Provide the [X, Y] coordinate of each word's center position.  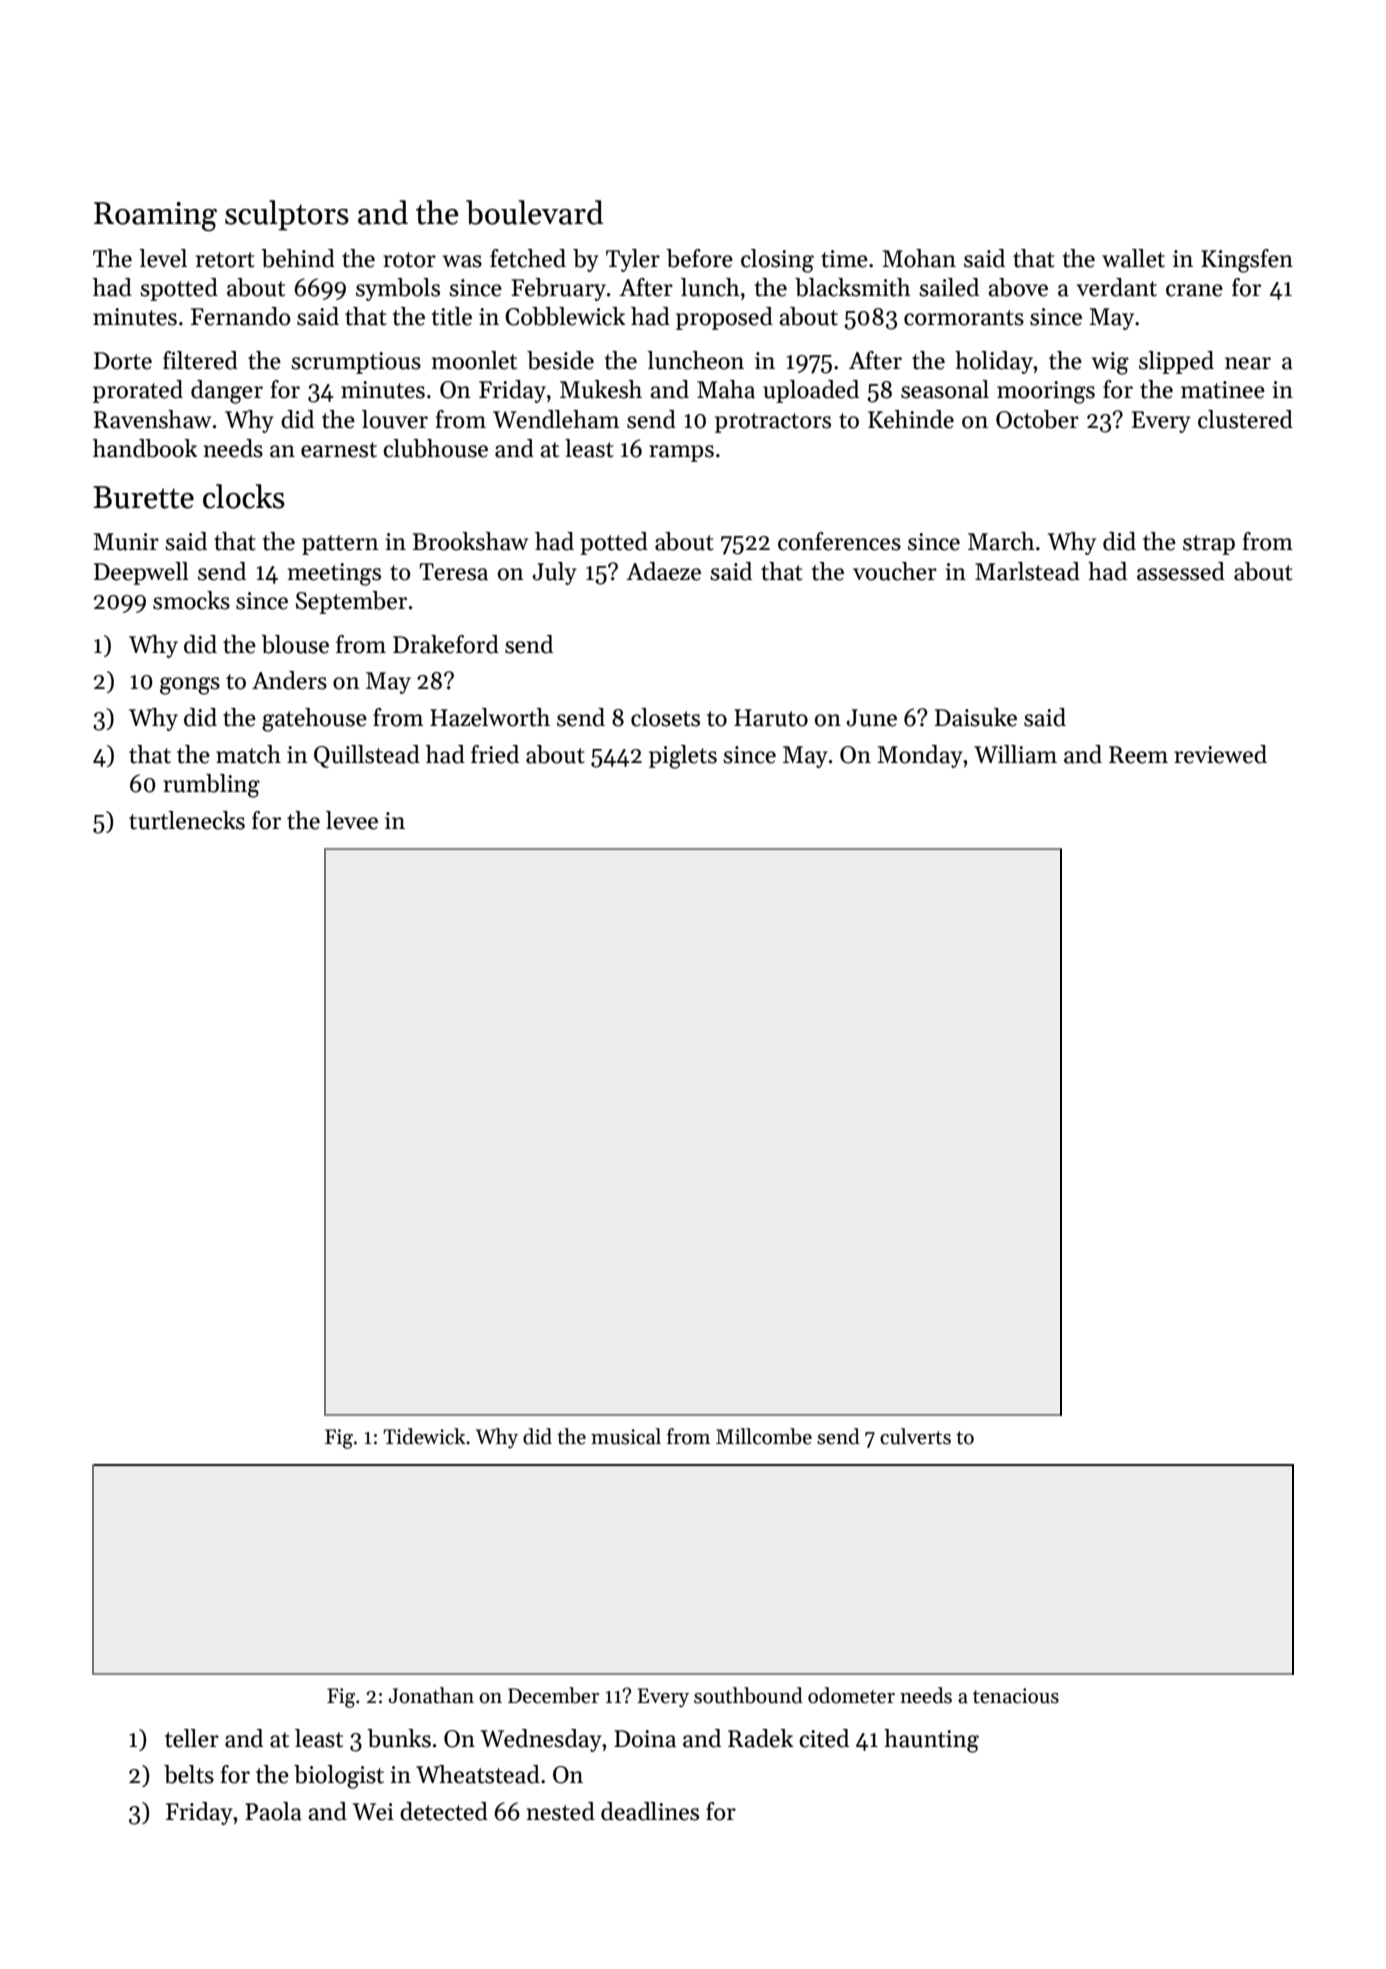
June [872, 718]
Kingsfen [1247, 261]
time [844, 259]
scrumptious [356, 363]
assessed [1181, 571]
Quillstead [367, 756]
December [553, 1695]
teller [192, 1738]
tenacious [1016, 1696]
